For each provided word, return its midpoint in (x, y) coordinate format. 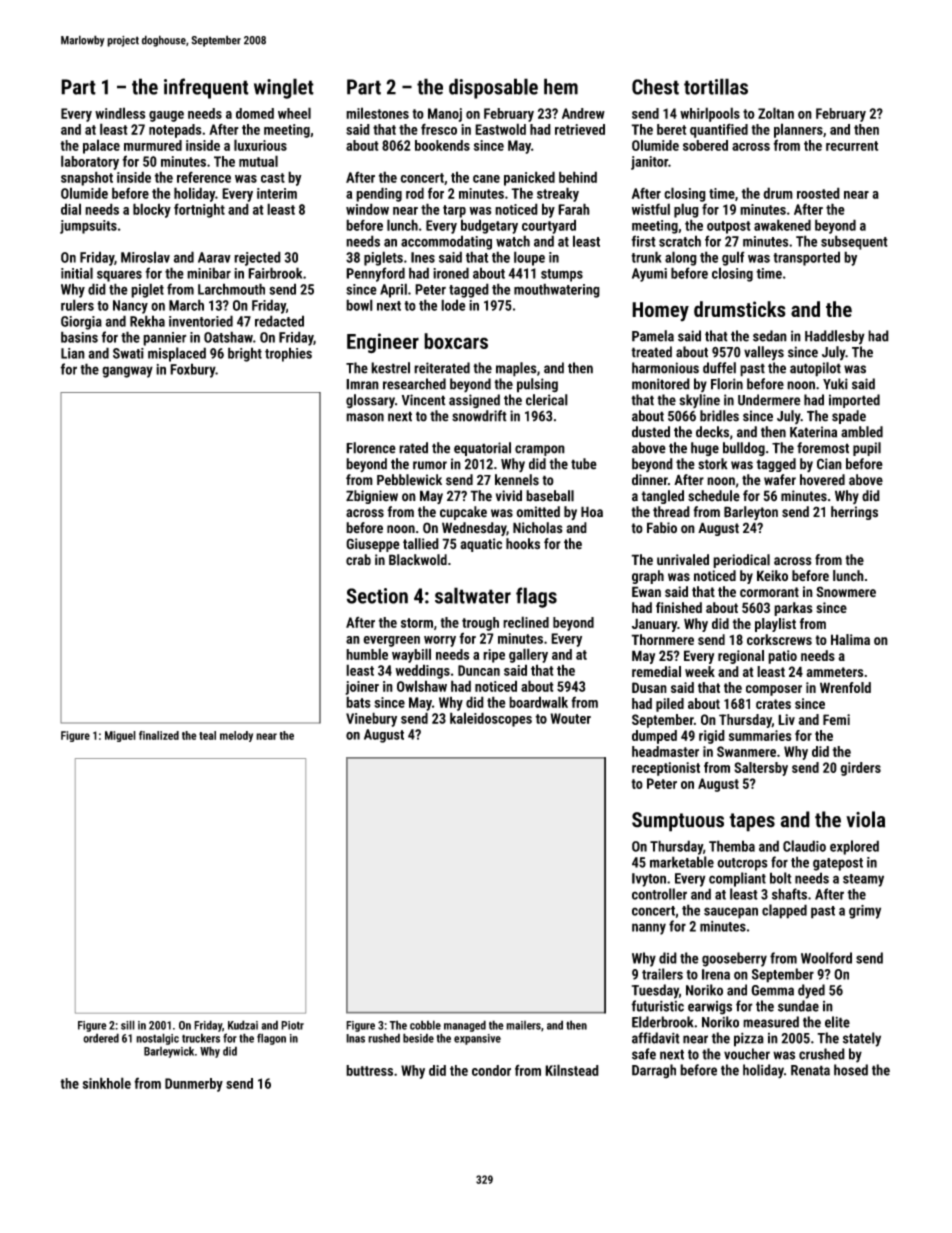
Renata (810, 1070)
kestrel (390, 368)
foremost (823, 448)
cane (486, 179)
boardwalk (538, 702)
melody (236, 736)
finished (679, 607)
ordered (101, 1038)
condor (491, 1070)
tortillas (716, 86)
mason (365, 417)
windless (120, 113)
